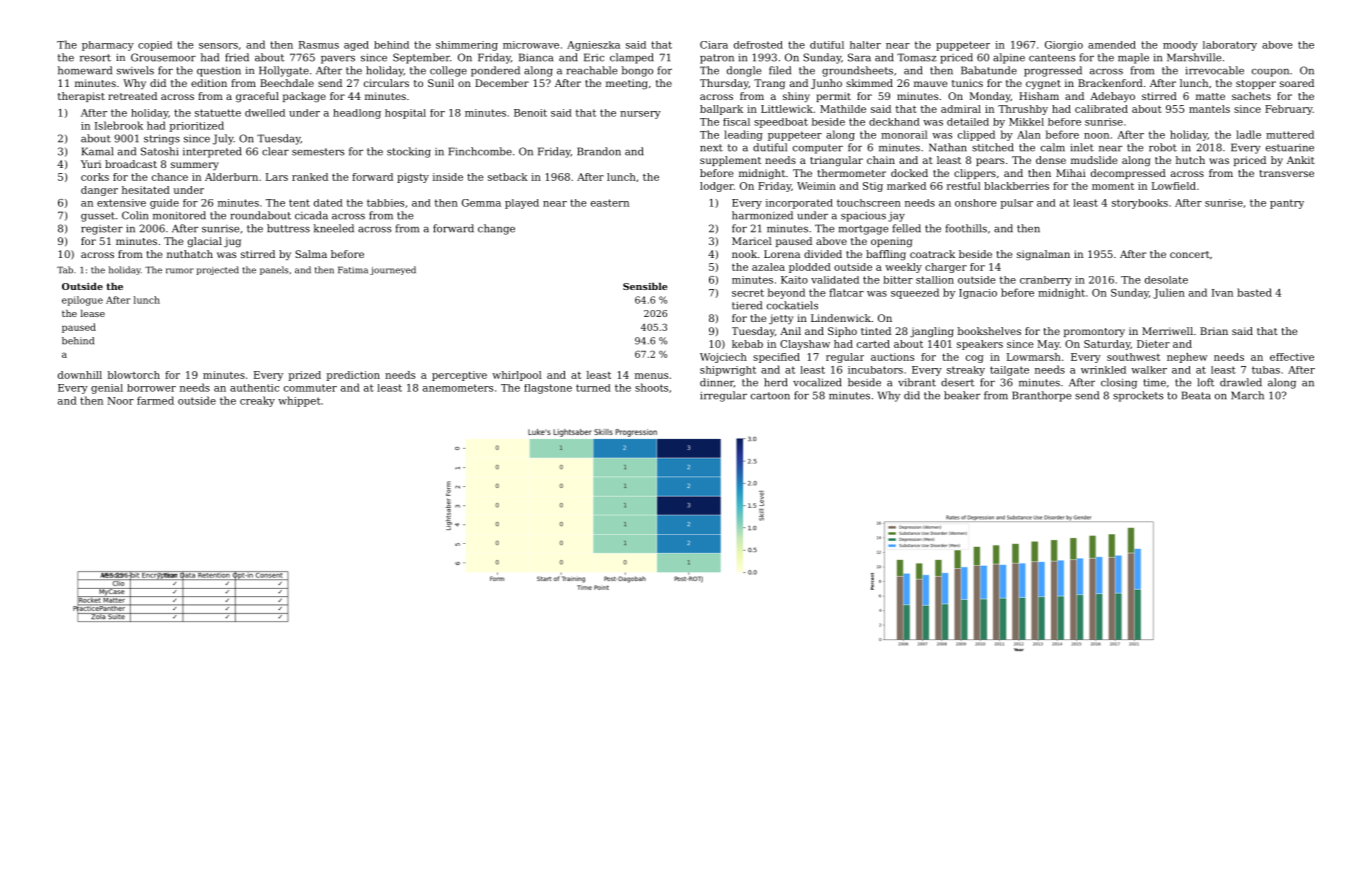  I want to click on genial, so click(107, 389).
